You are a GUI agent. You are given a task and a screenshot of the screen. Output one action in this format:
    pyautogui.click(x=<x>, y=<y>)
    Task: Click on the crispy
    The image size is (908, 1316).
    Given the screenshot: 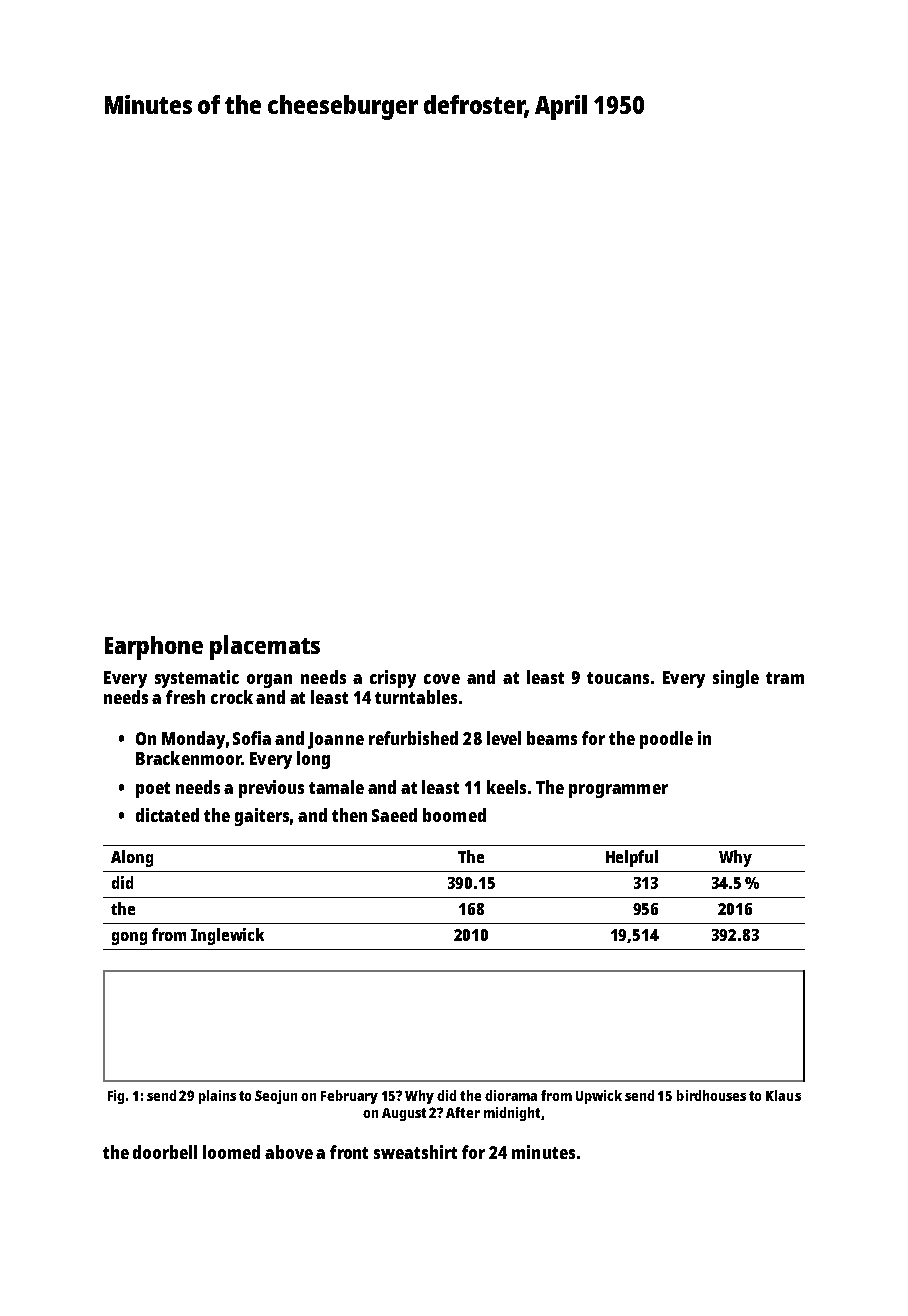 What is the action you would take?
    pyautogui.click(x=393, y=679)
